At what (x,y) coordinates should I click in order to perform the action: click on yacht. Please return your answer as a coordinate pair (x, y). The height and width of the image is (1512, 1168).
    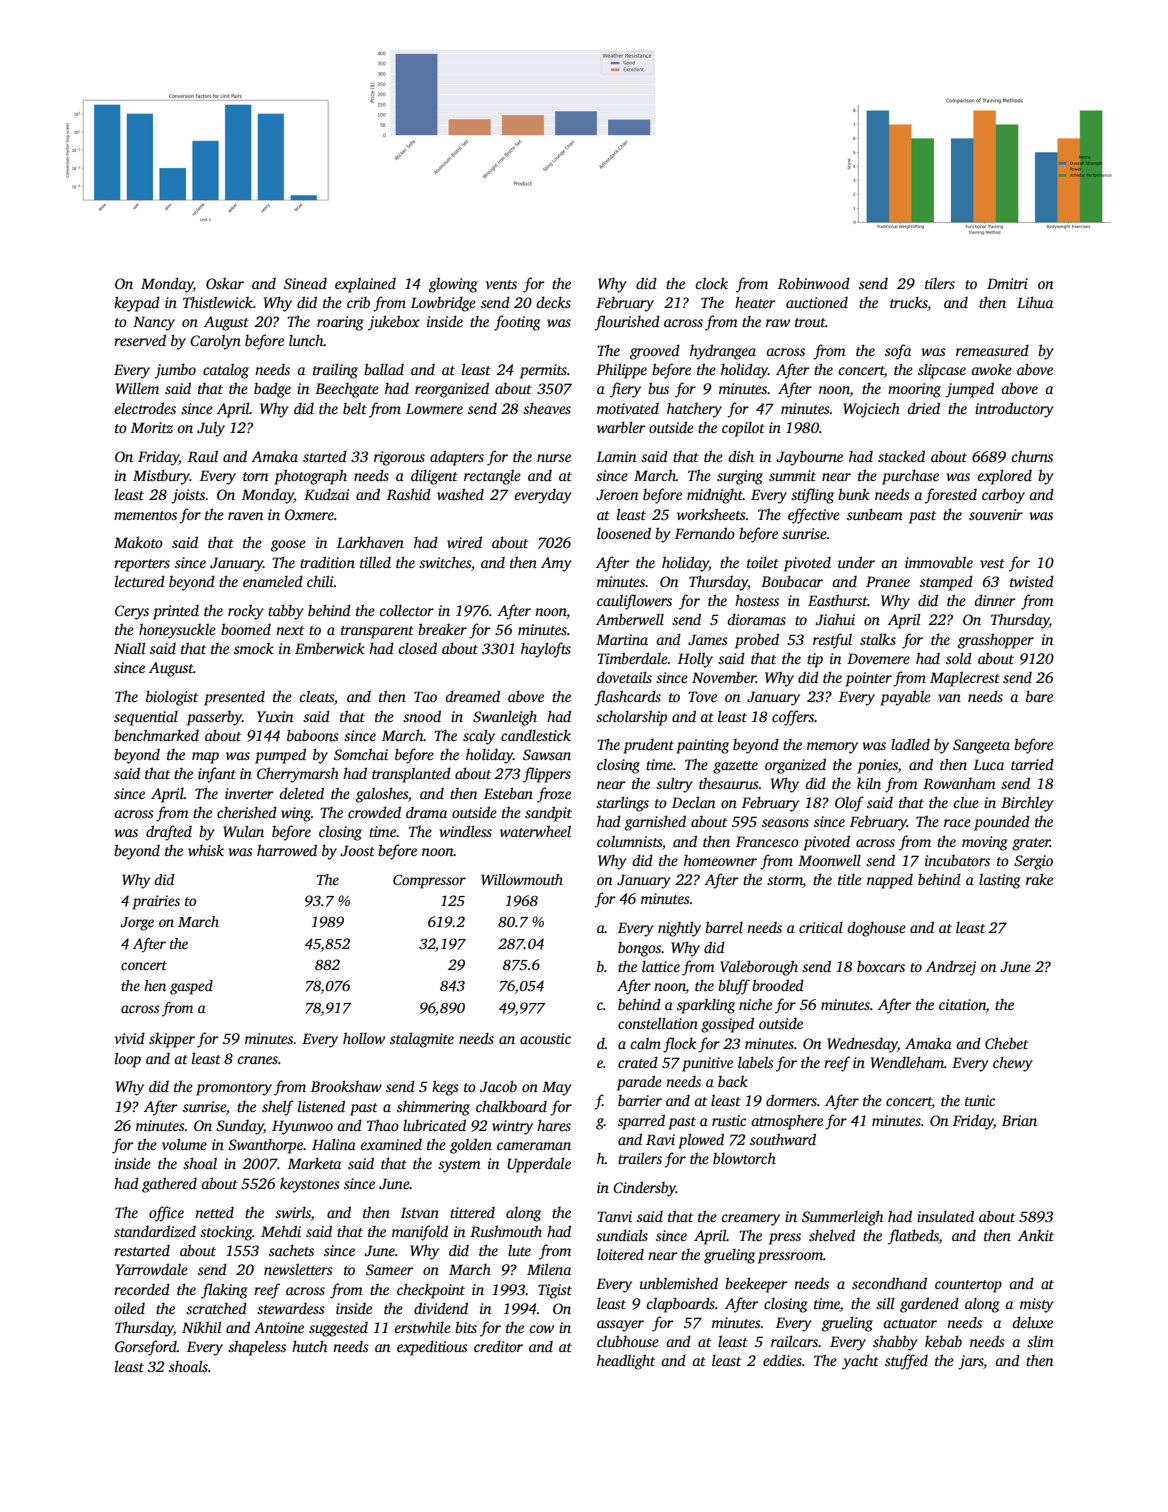
    Looking at the image, I should click on (860, 1362).
